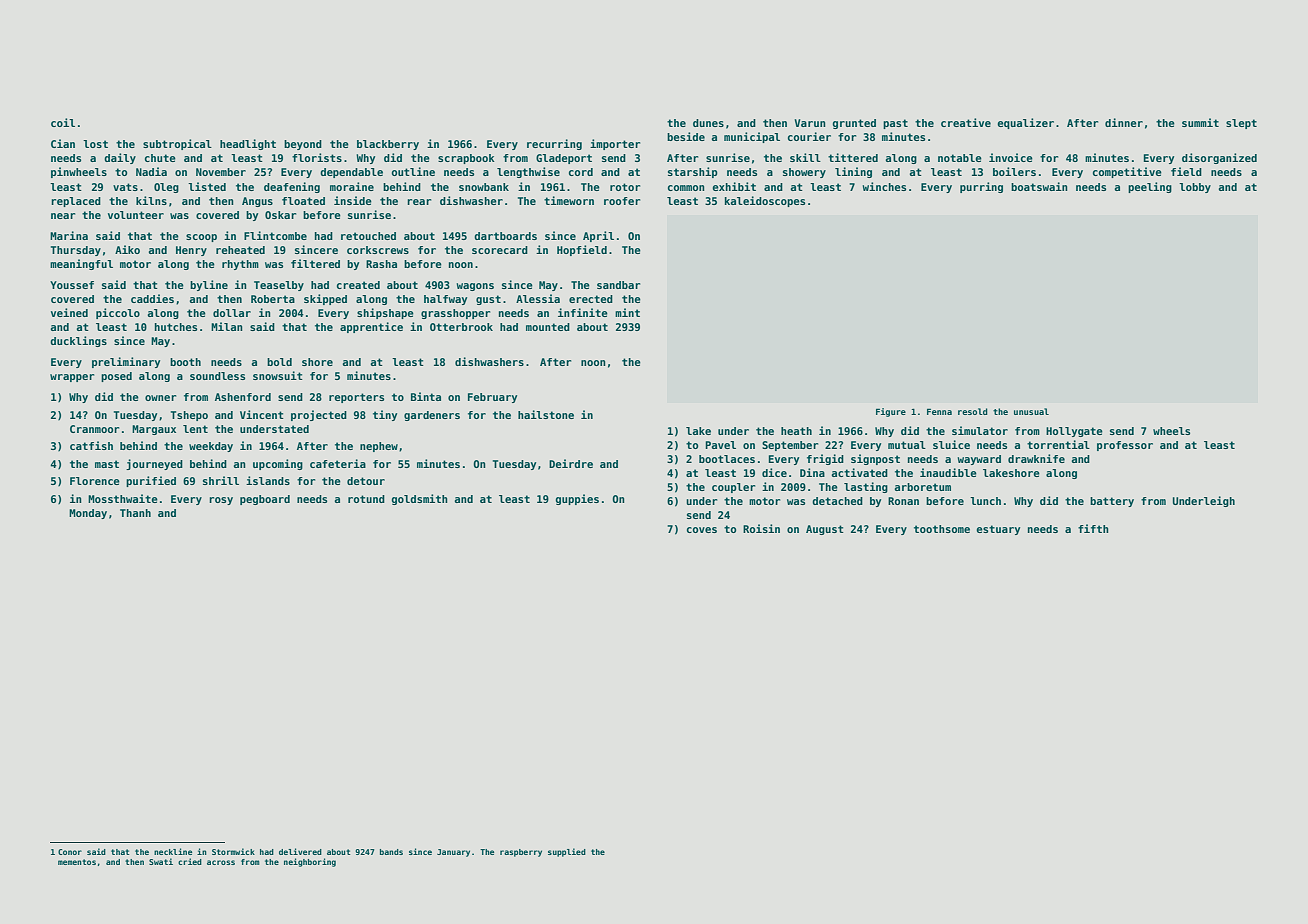 This screenshot has width=1308, height=924. I want to click on mint, so click(627, 312).
